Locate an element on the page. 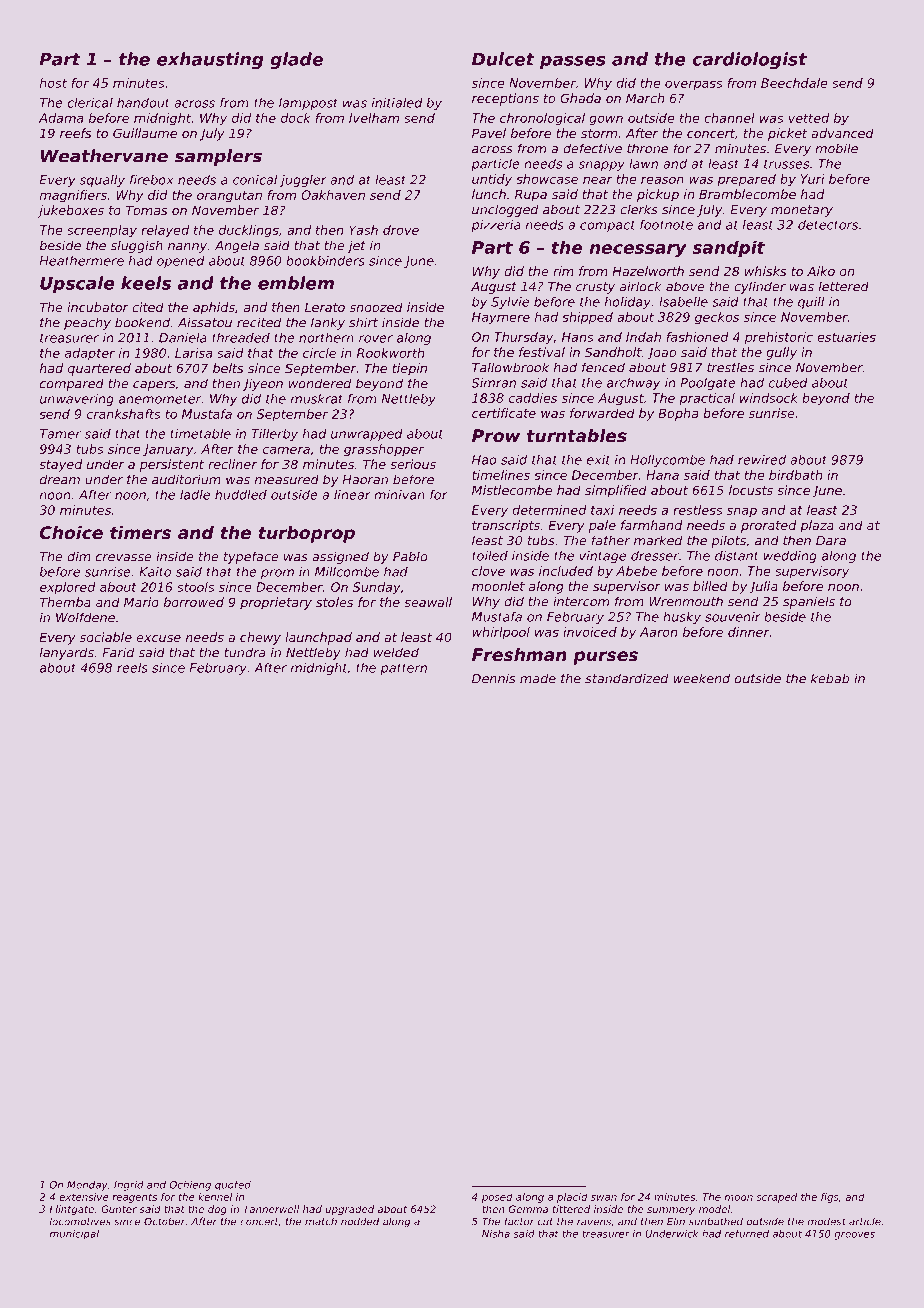 The height and width of the document is (1308, 924). cardiologist is located at coordinates (749, 60).
